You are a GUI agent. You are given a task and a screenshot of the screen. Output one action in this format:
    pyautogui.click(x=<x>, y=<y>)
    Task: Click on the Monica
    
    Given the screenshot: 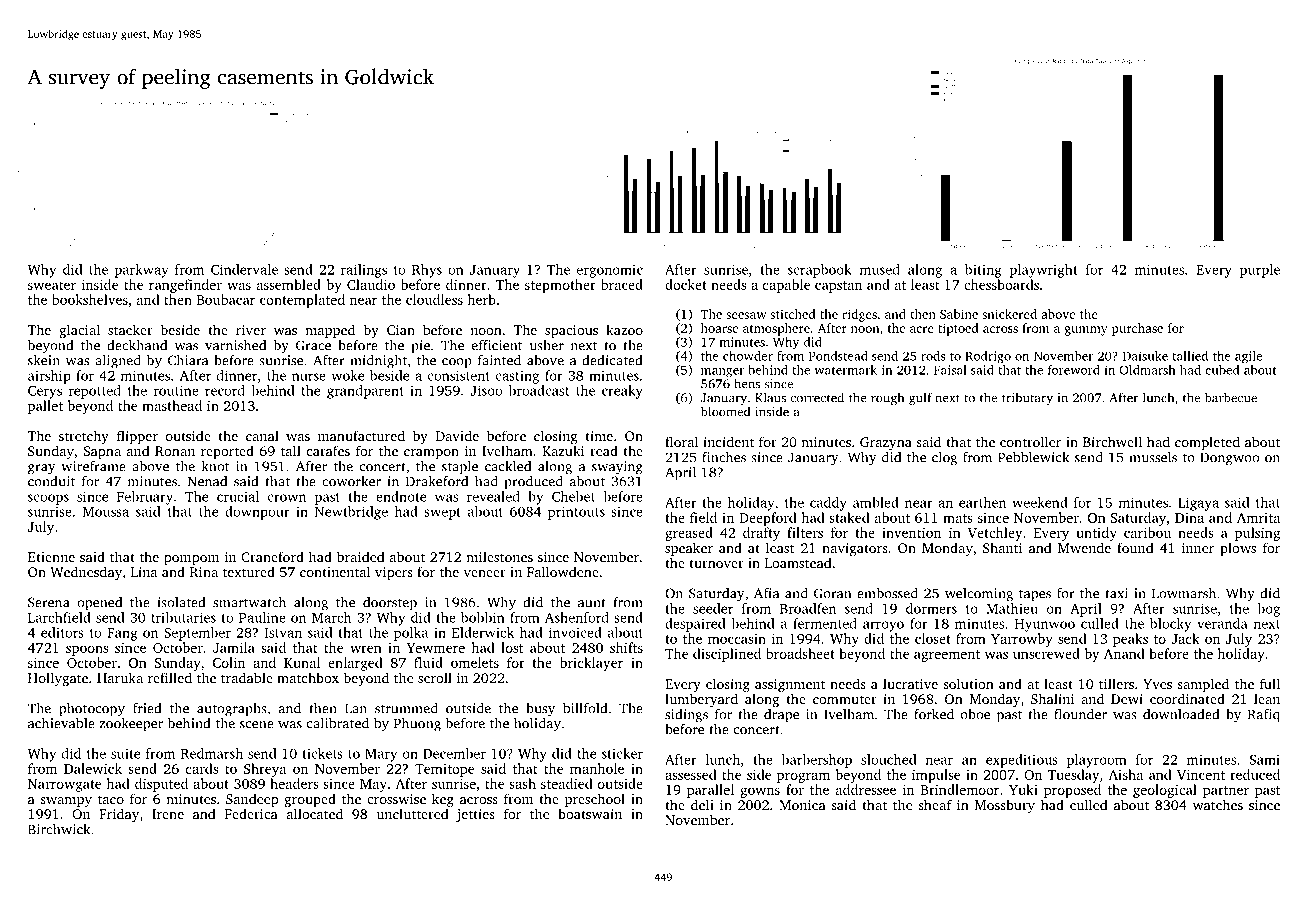 What is the action you would take?
    pyautogui.click(x=802, y=805)
